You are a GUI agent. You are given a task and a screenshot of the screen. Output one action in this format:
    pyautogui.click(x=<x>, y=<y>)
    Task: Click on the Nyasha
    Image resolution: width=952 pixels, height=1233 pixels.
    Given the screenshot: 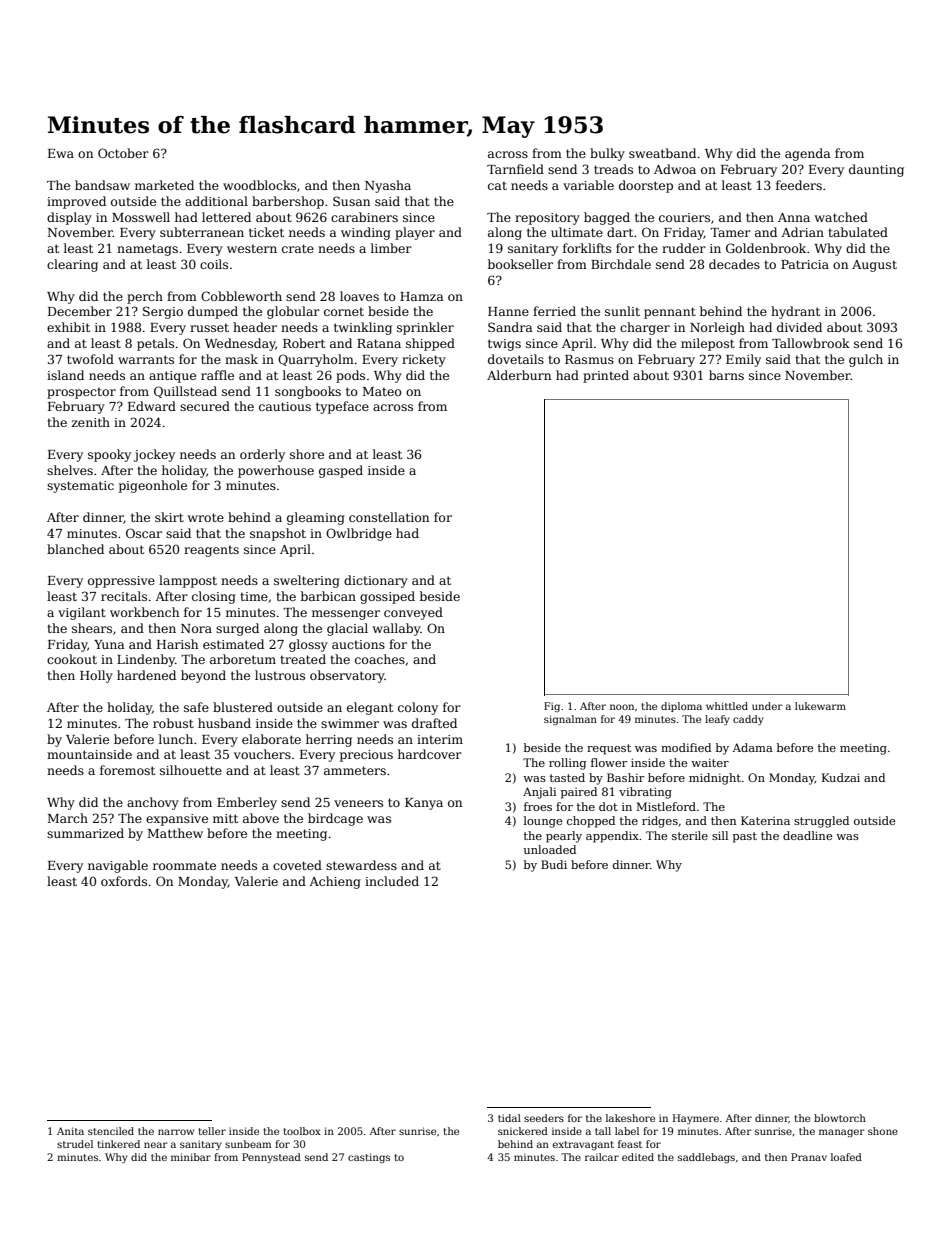 What is the action you would take?
    pyautogui.click(x=388, y=186)
